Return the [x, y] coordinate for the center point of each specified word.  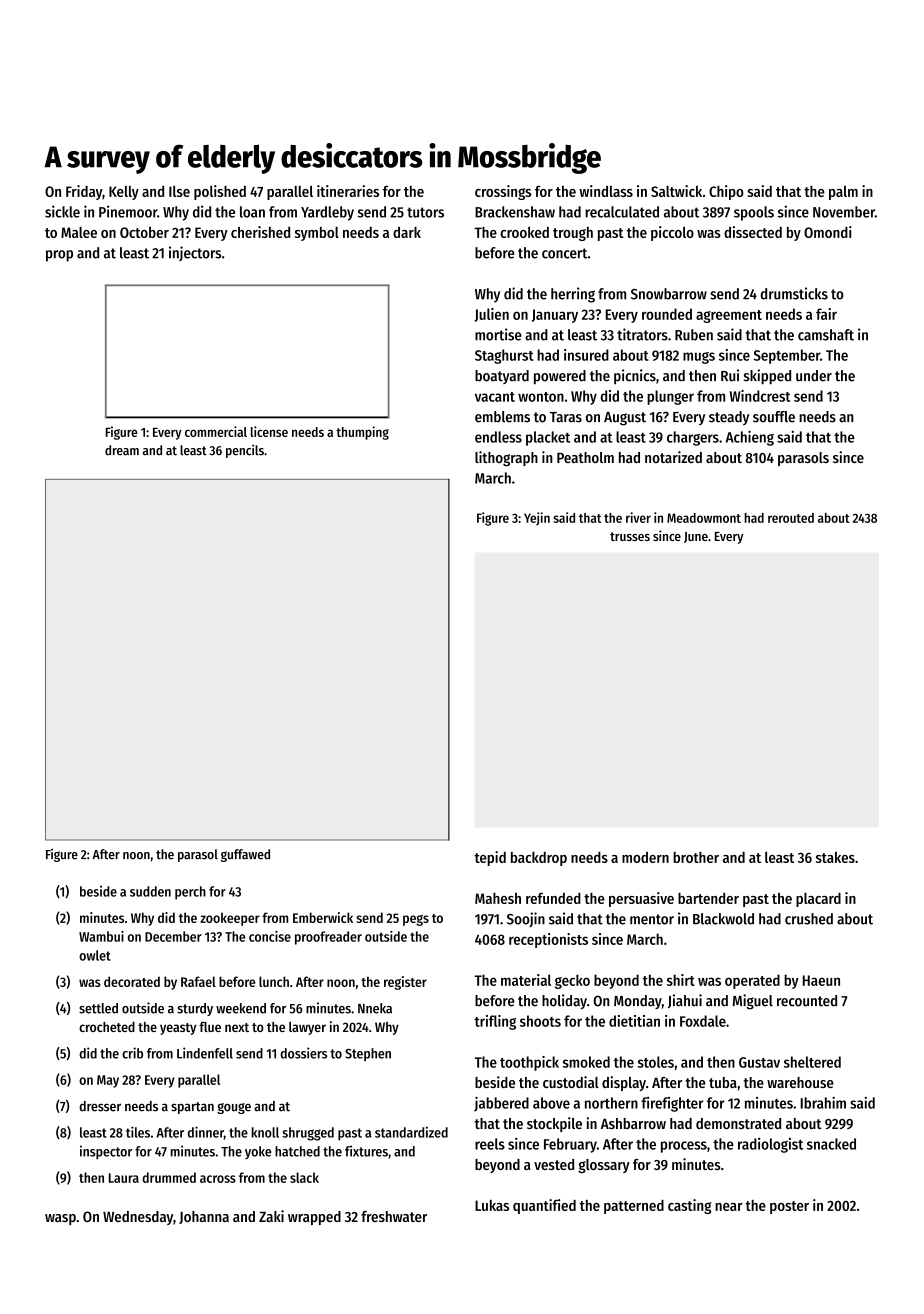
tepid [490, 858]
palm [843, 193]
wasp [60, 1219]
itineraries [348, 191]
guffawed [245, 855]
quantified [544, 1206]
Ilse [179, 191]
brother [696, 857]
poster [789, 1207]
